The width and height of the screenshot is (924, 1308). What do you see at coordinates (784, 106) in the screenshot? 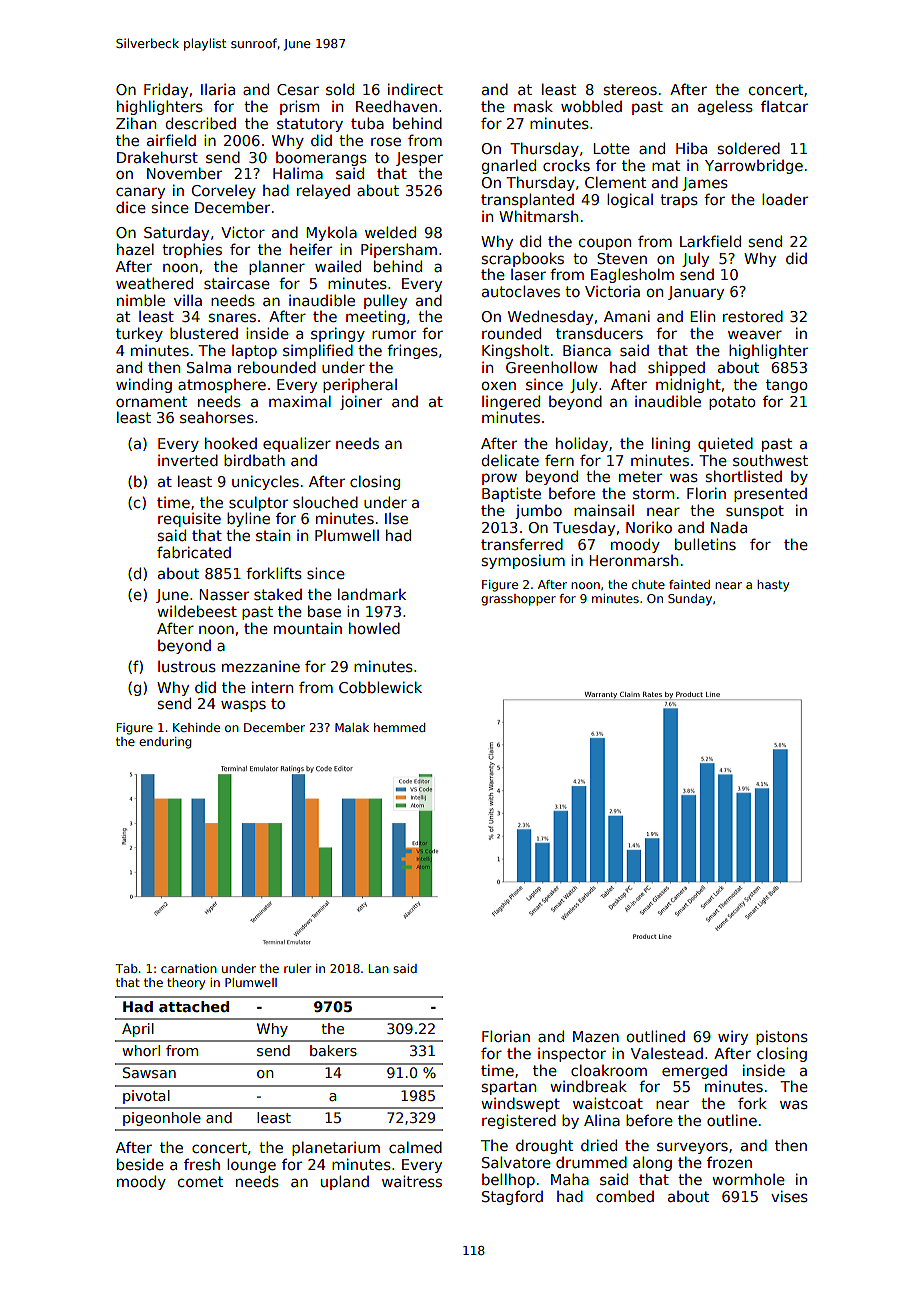
I see `flatcar` at bounding box center [784, 106].
